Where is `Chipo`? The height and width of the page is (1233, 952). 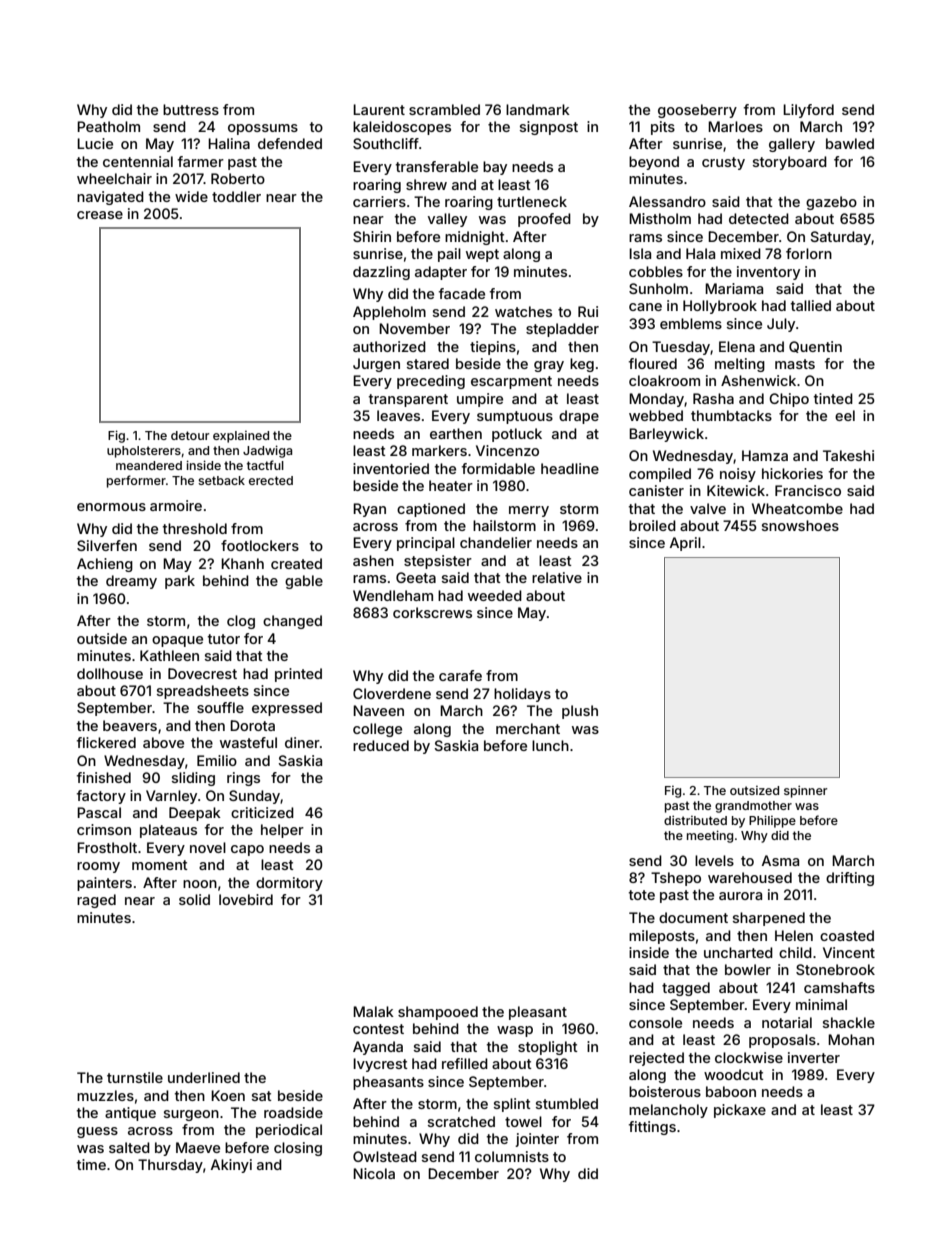 Chipo is located at coordinates (789, 400).
